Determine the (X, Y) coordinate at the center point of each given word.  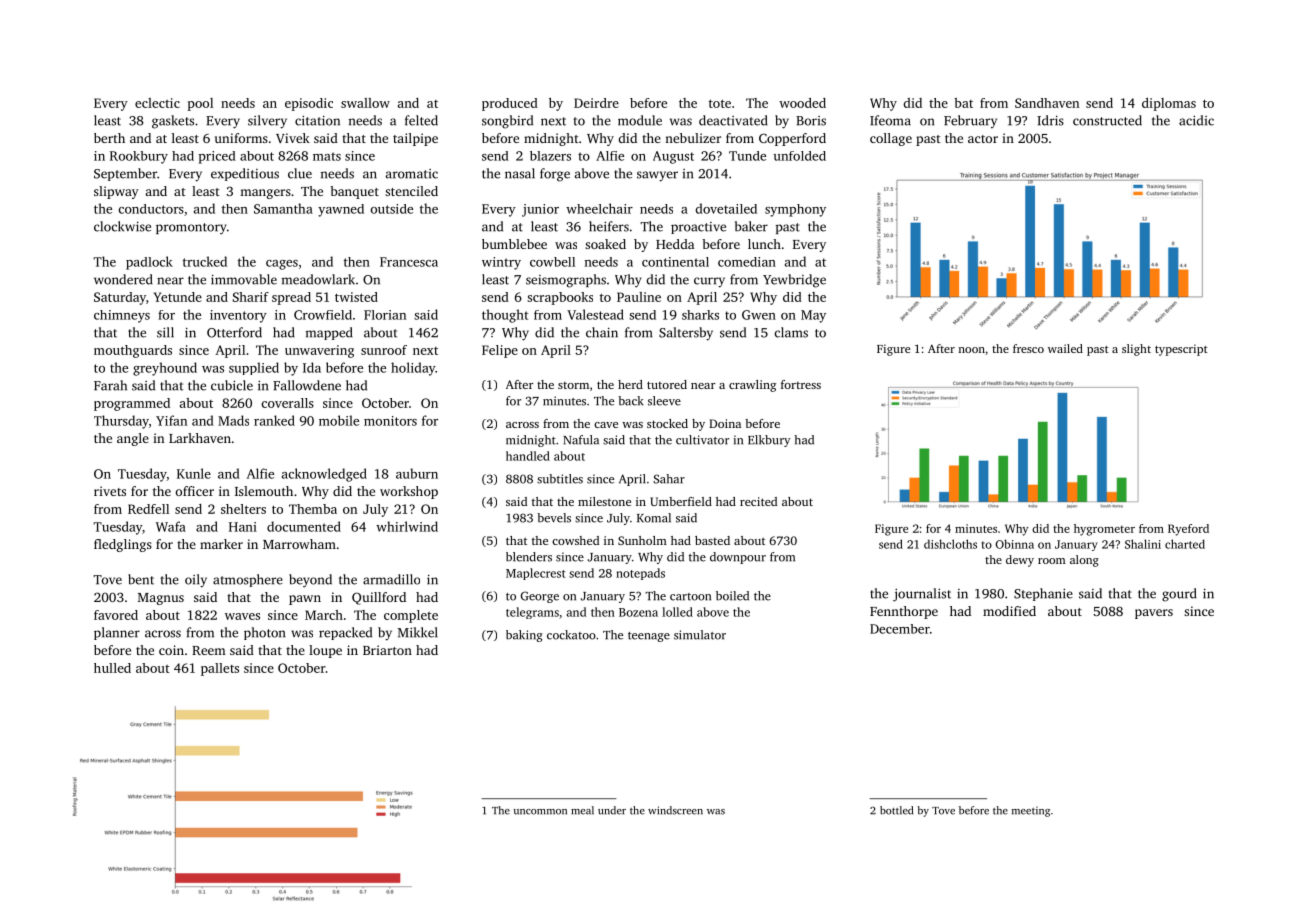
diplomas (1169, 104)
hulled (112, 668)
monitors (390, 421)
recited (758, 501)
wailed (1065, 348)
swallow (365, 103)
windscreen (675, 810)
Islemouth (264, 491)
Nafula (581, 440)
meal (582, 810)
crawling (752, 386)
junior (540, 210)
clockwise (122, 226)
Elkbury (769, 441)
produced (510, 104)
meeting (1031, 812)
